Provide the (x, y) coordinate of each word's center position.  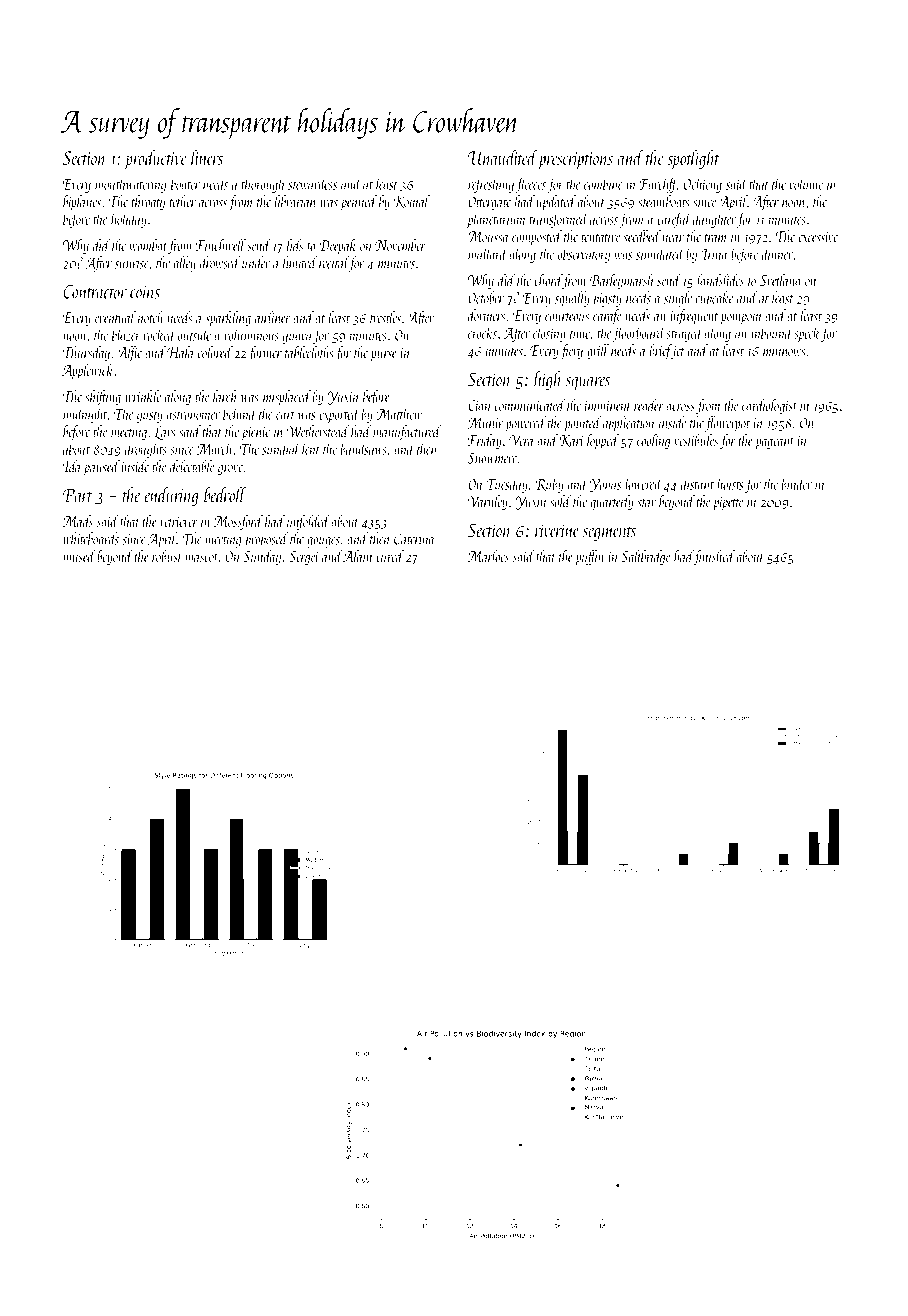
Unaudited (503, 157)
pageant (775, 443)
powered (525, 424)
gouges (323, 542)
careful (674, 220)
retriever (179, 522)
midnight (85, 415)
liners (207, 157)
